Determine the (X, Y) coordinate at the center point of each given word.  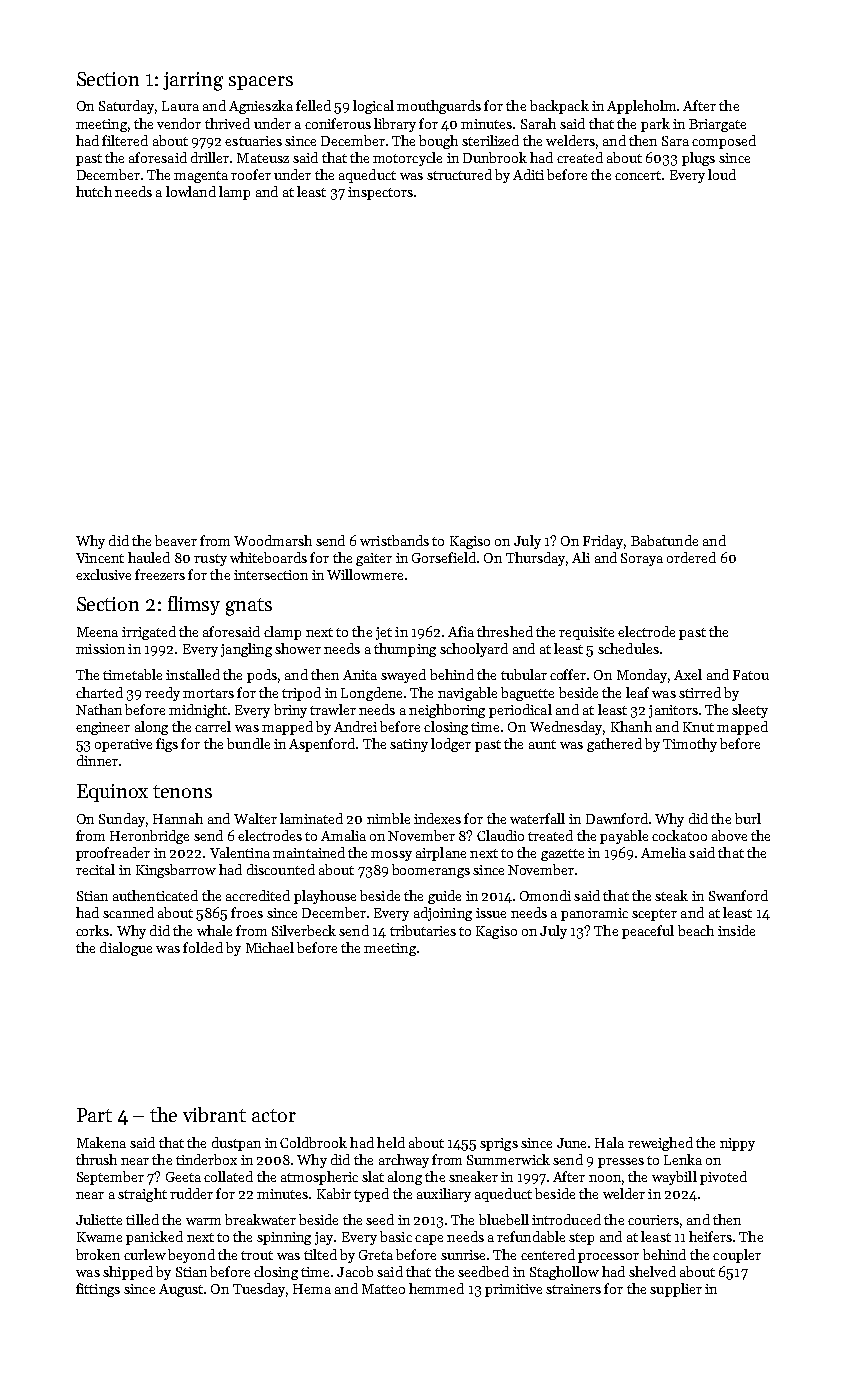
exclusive (103, 574)
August (181, 1290)
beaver (176, 540)
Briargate (717, 125)
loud (722, 174)
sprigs (499, 1144)
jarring (193, 81)
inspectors (380, 193)
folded (203, 947)
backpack (559, 107)
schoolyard (474, 650)
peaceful (648, 932)
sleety (750, 711)
